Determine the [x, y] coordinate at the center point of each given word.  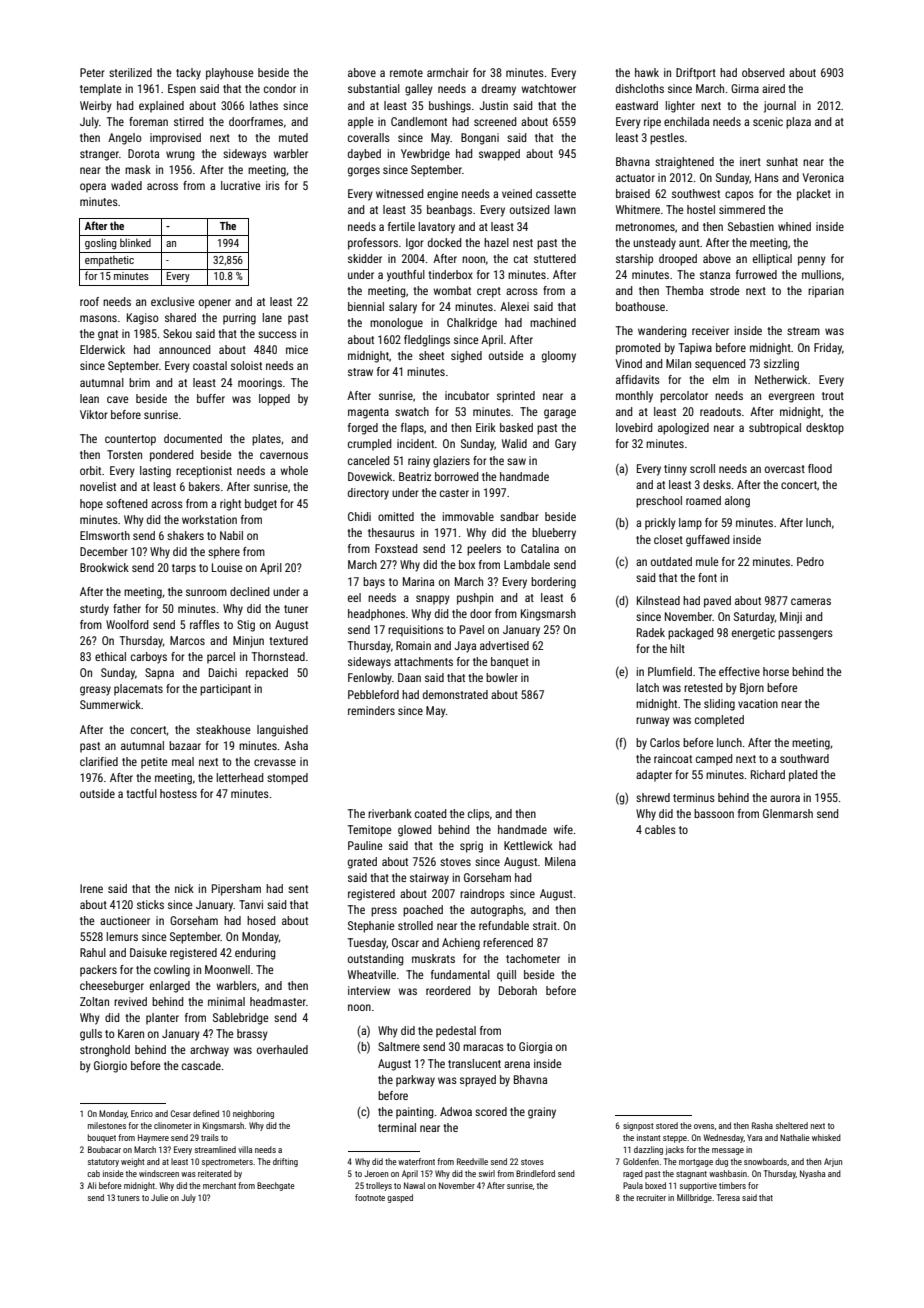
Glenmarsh [788, 813]
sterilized [130, 72]
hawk [647, 72]
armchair [448, 72]
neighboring [253, 1114]
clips [479, 815]
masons [98, 318]
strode [724, 290]
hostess [178, 793]
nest [523, 243]
